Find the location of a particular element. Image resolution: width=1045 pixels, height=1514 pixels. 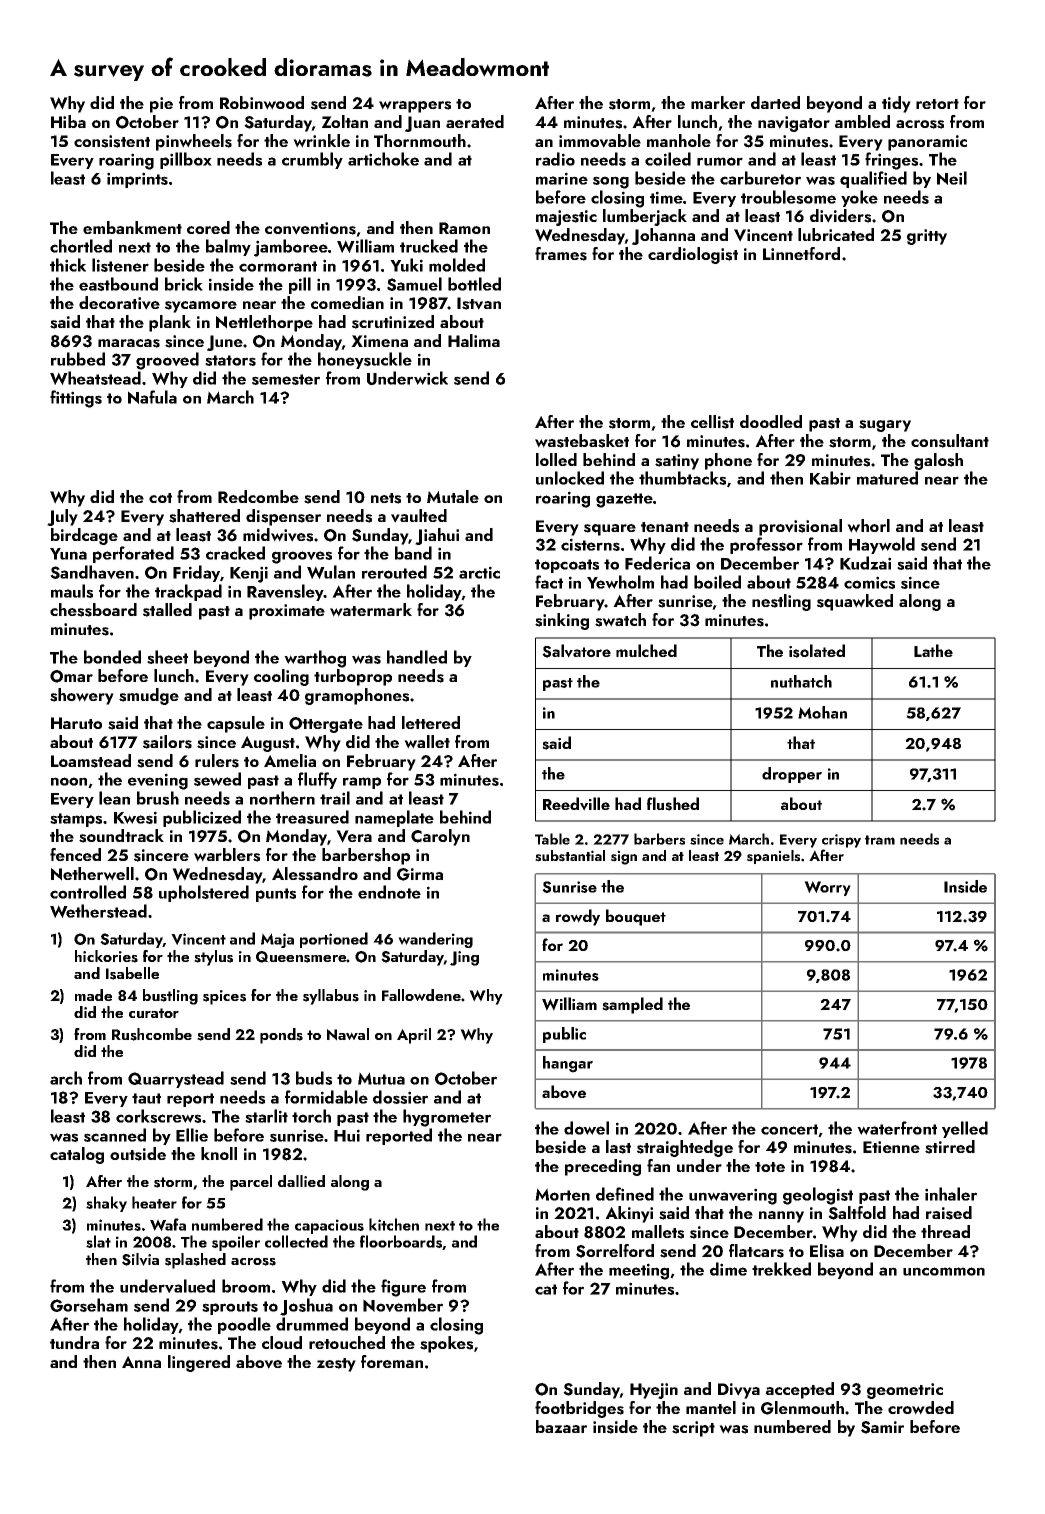

wallet is located at coordinates (427, 742).
